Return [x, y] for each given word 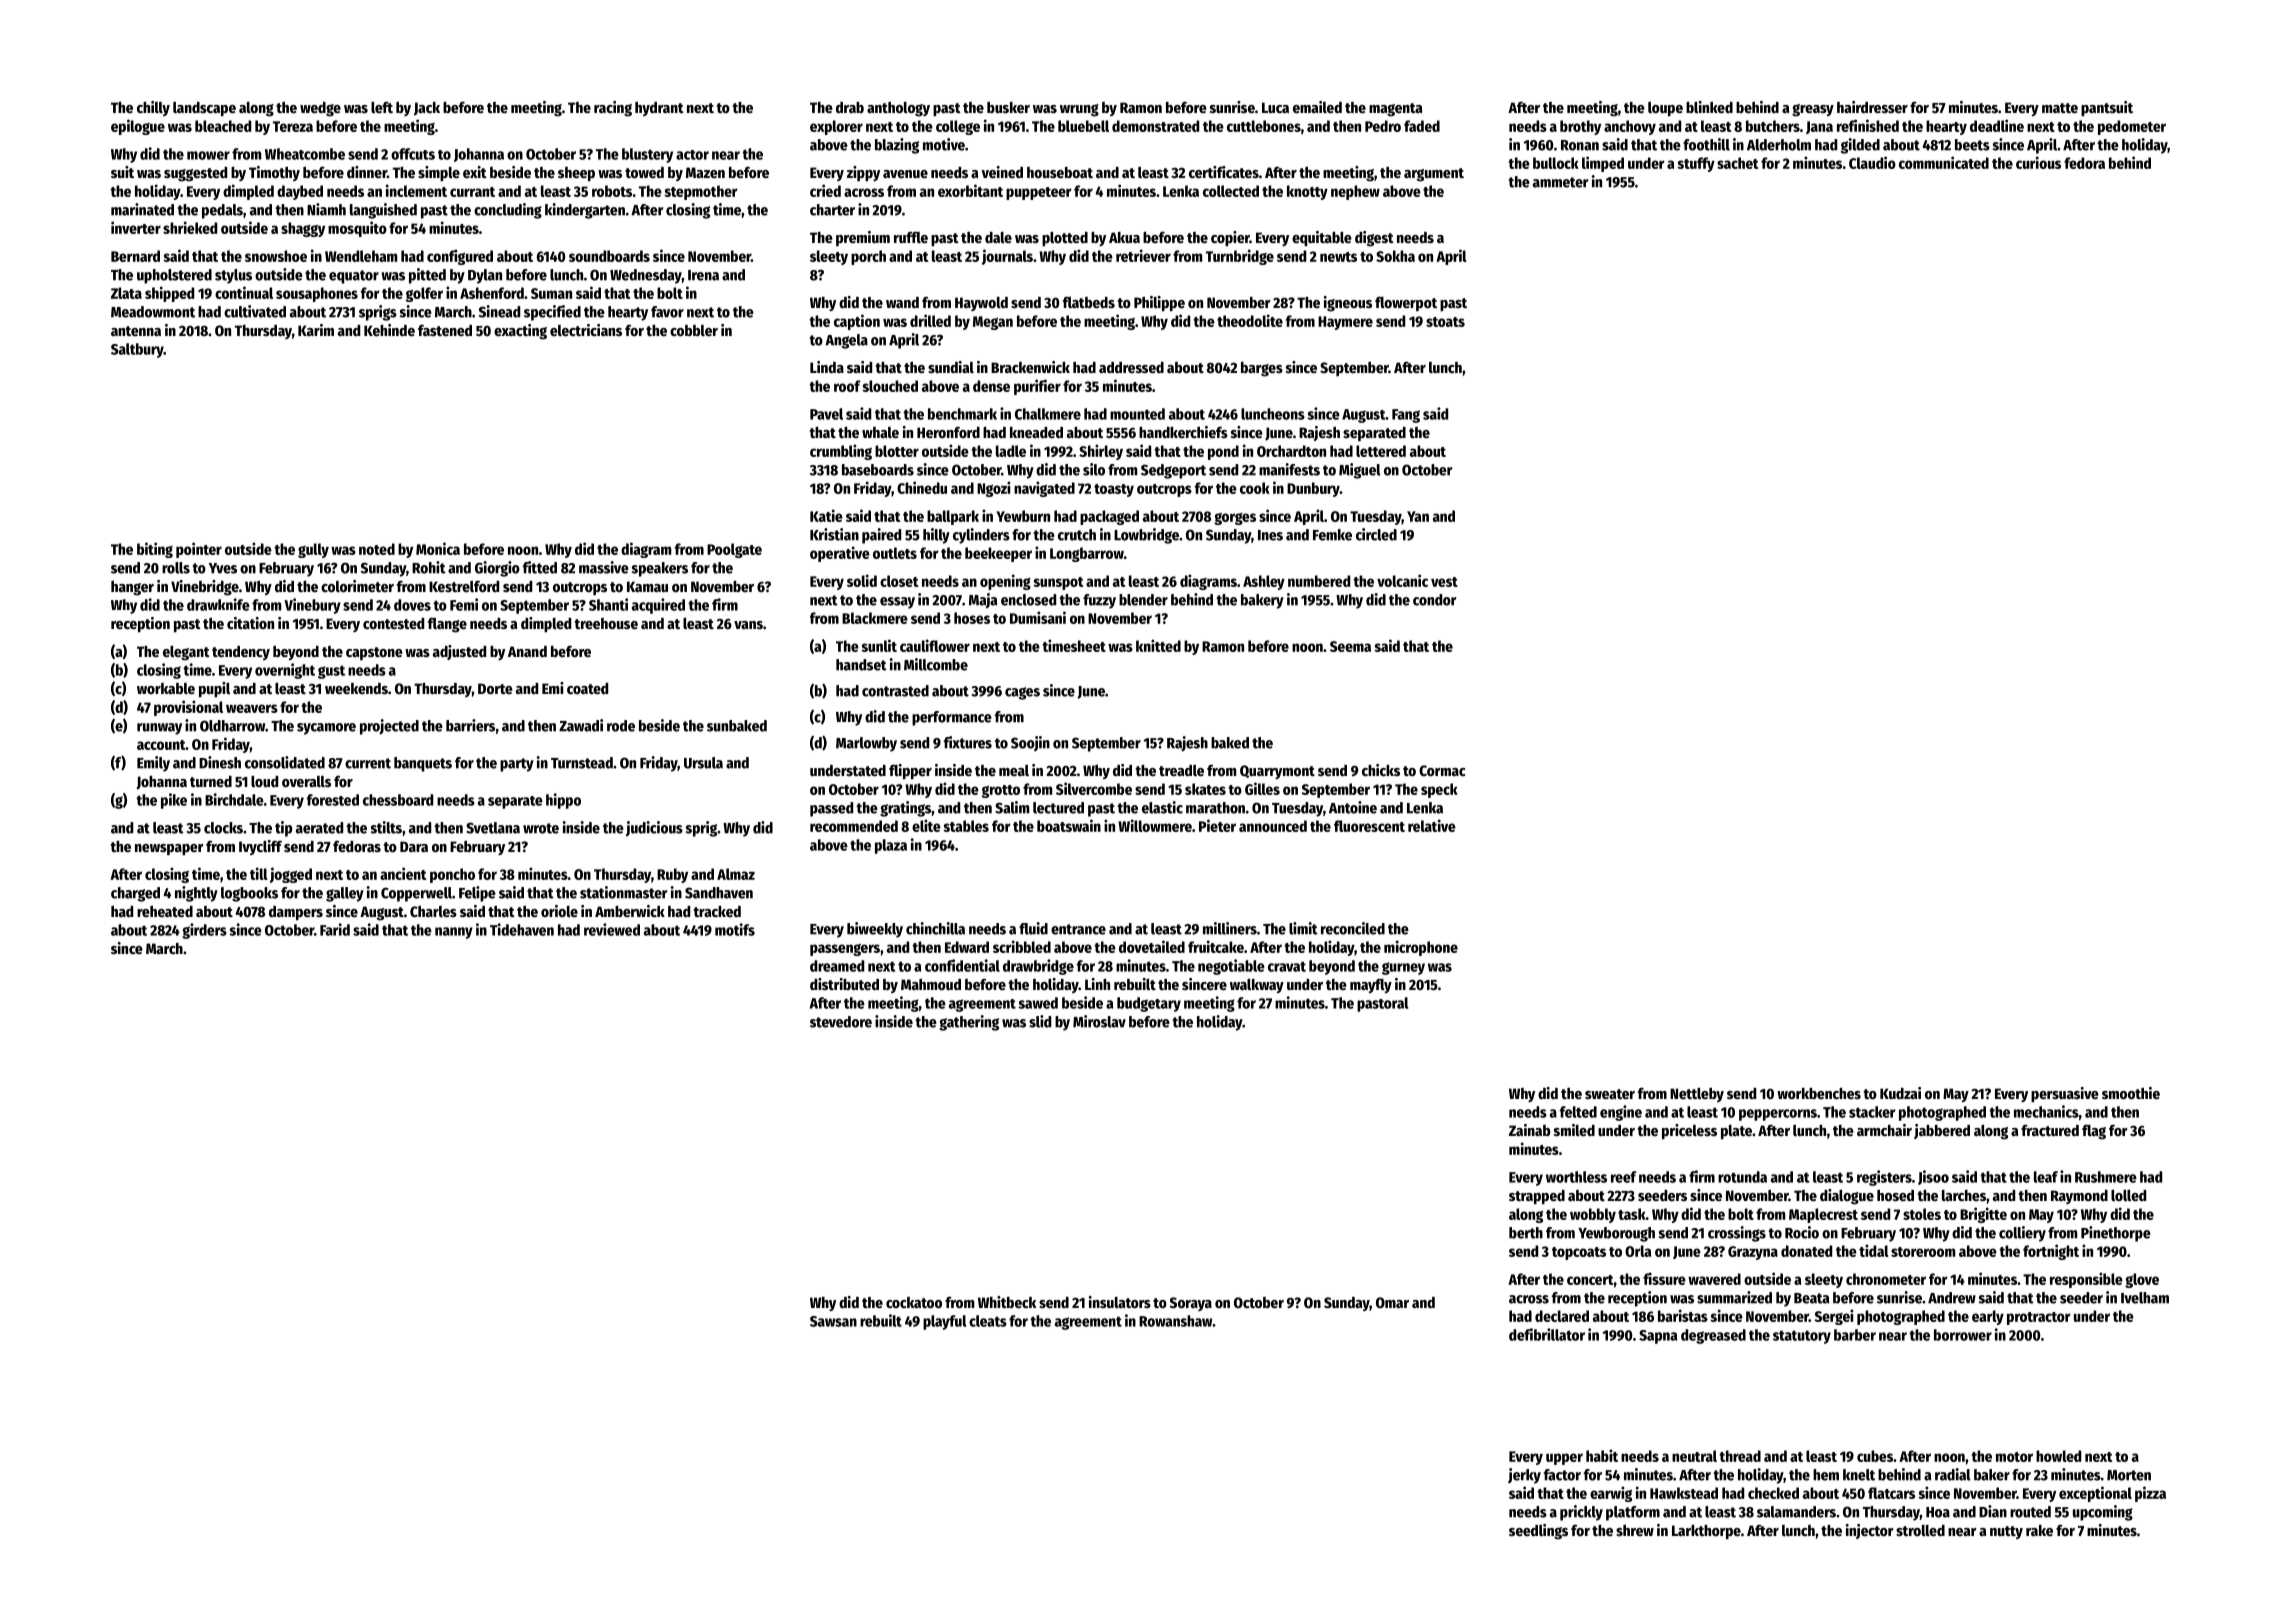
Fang [1406, 416]
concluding [508, 211]
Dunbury [1313, 489]
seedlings [1538, 1532]
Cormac [1442, 770]
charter [832, 210]
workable [166, 688]
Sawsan [833, 1321]
